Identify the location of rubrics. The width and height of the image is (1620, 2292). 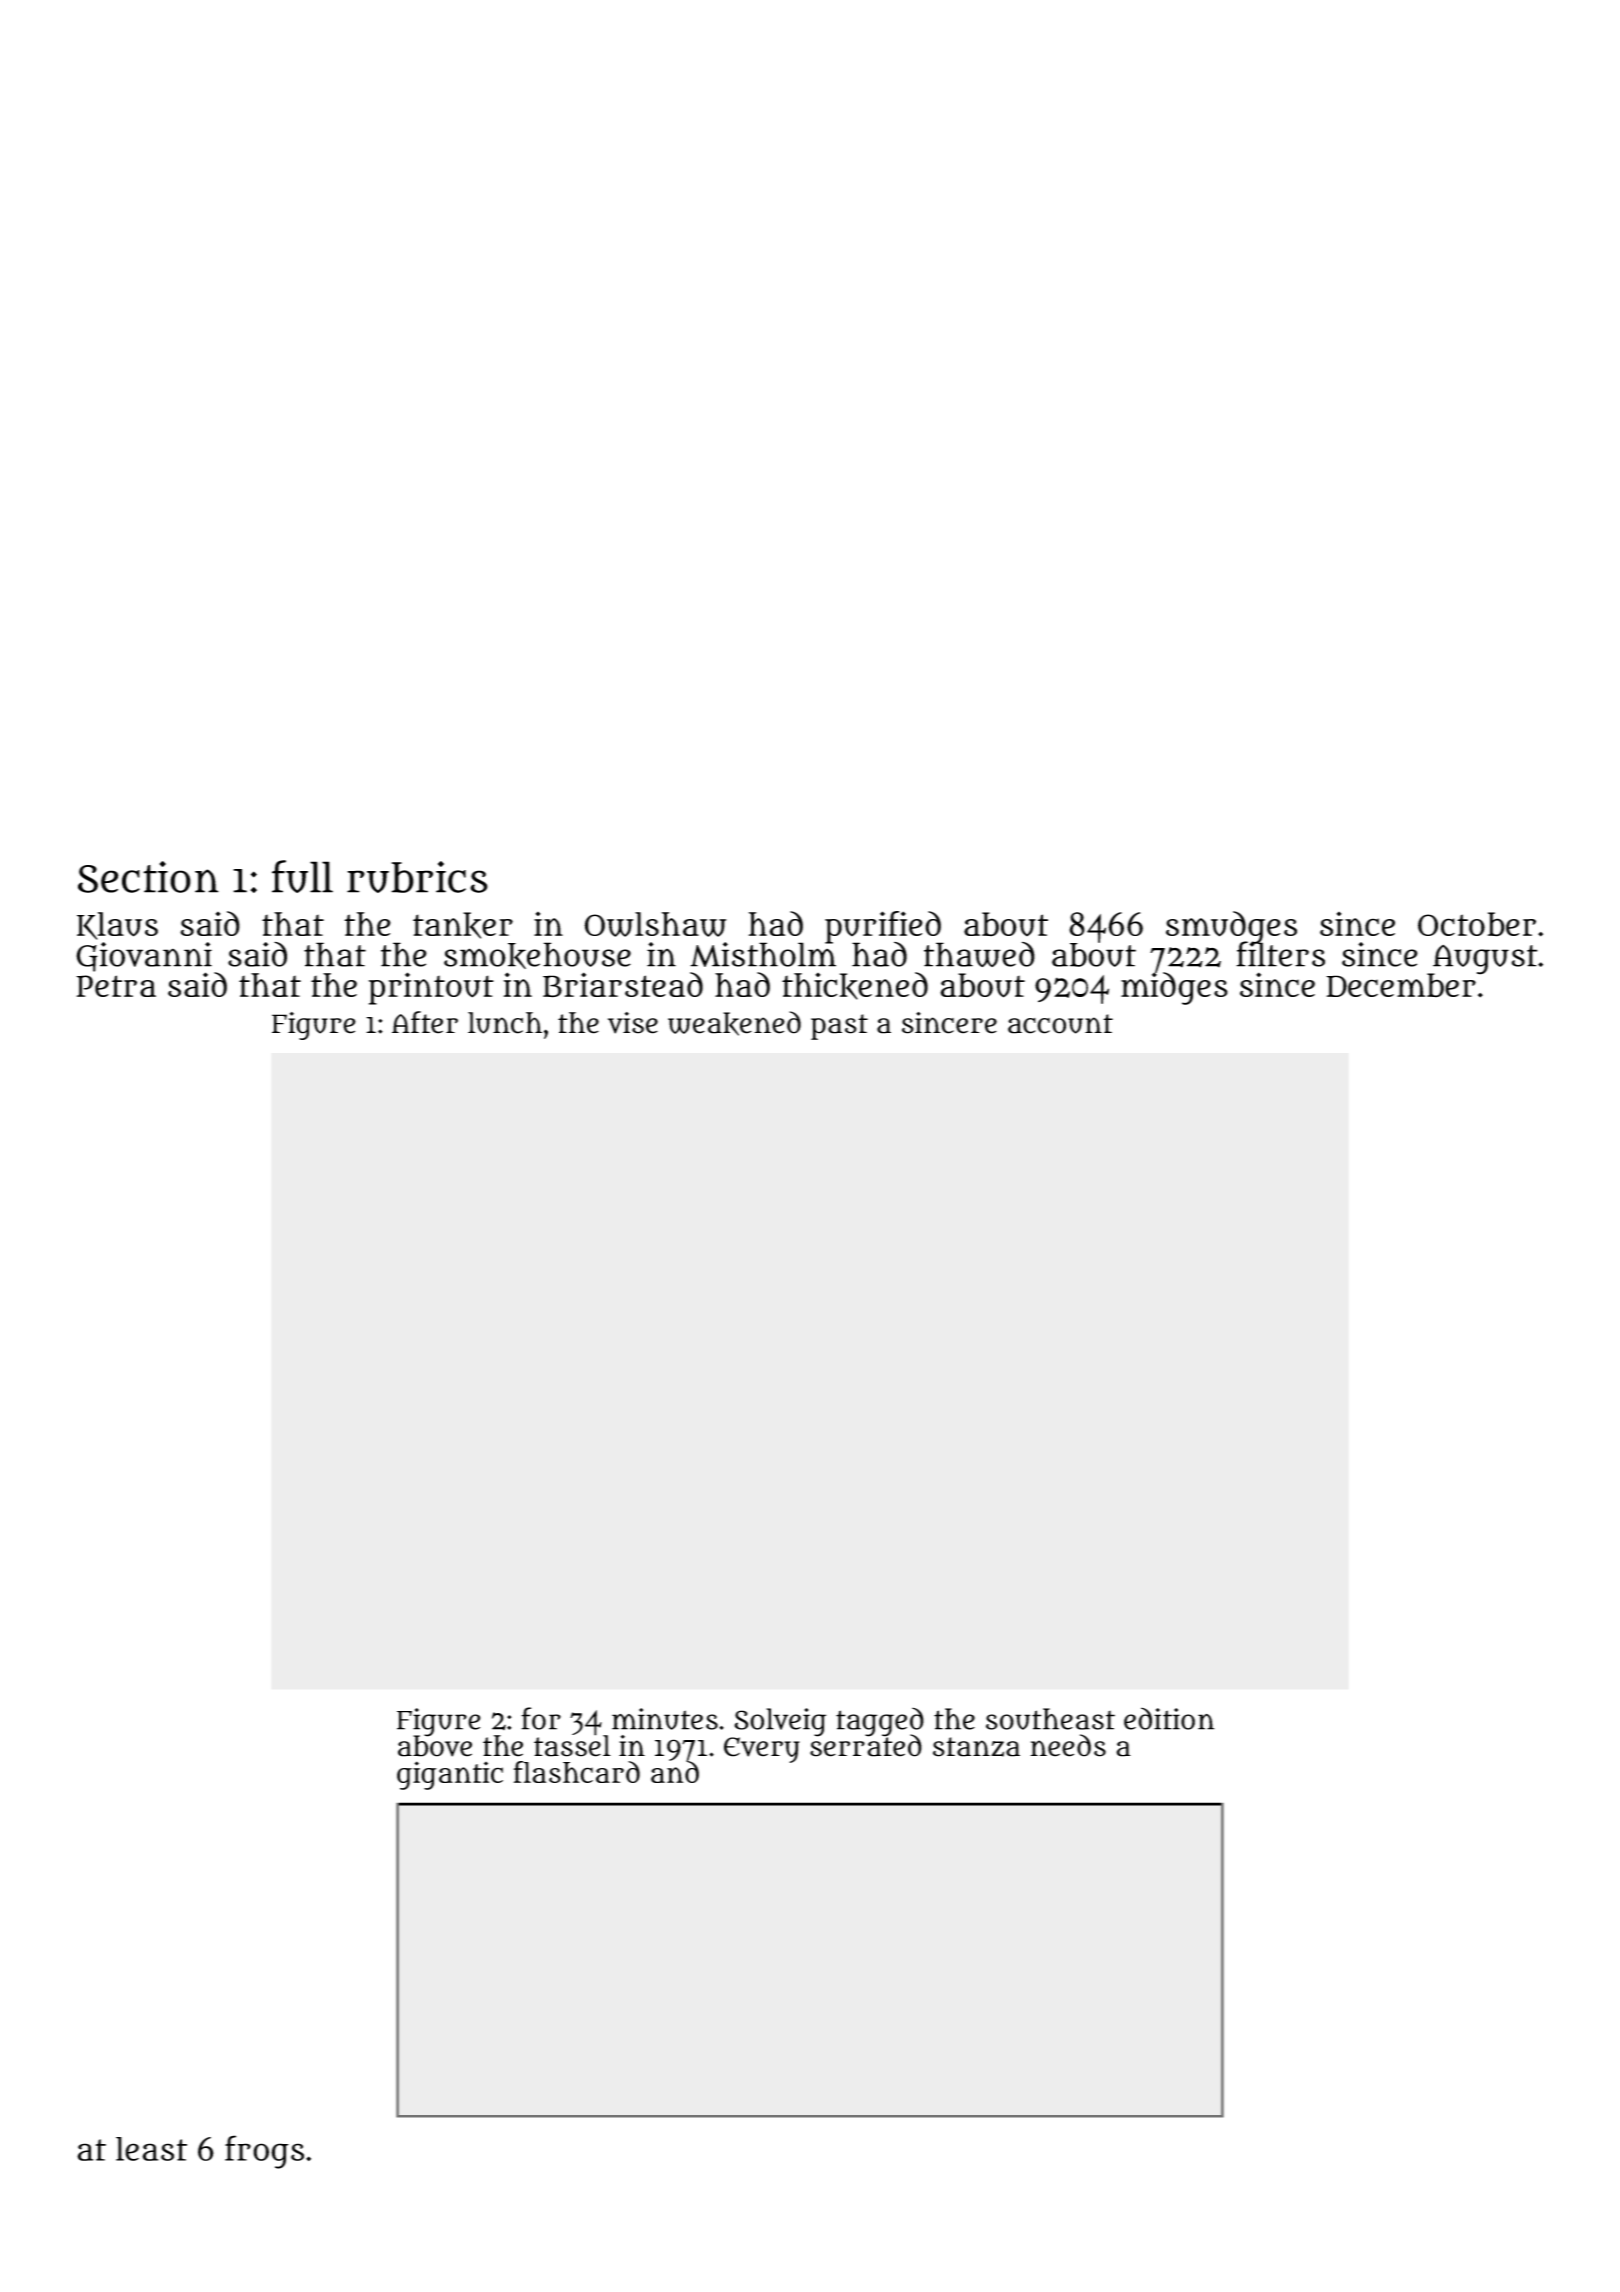
(417, 877).
